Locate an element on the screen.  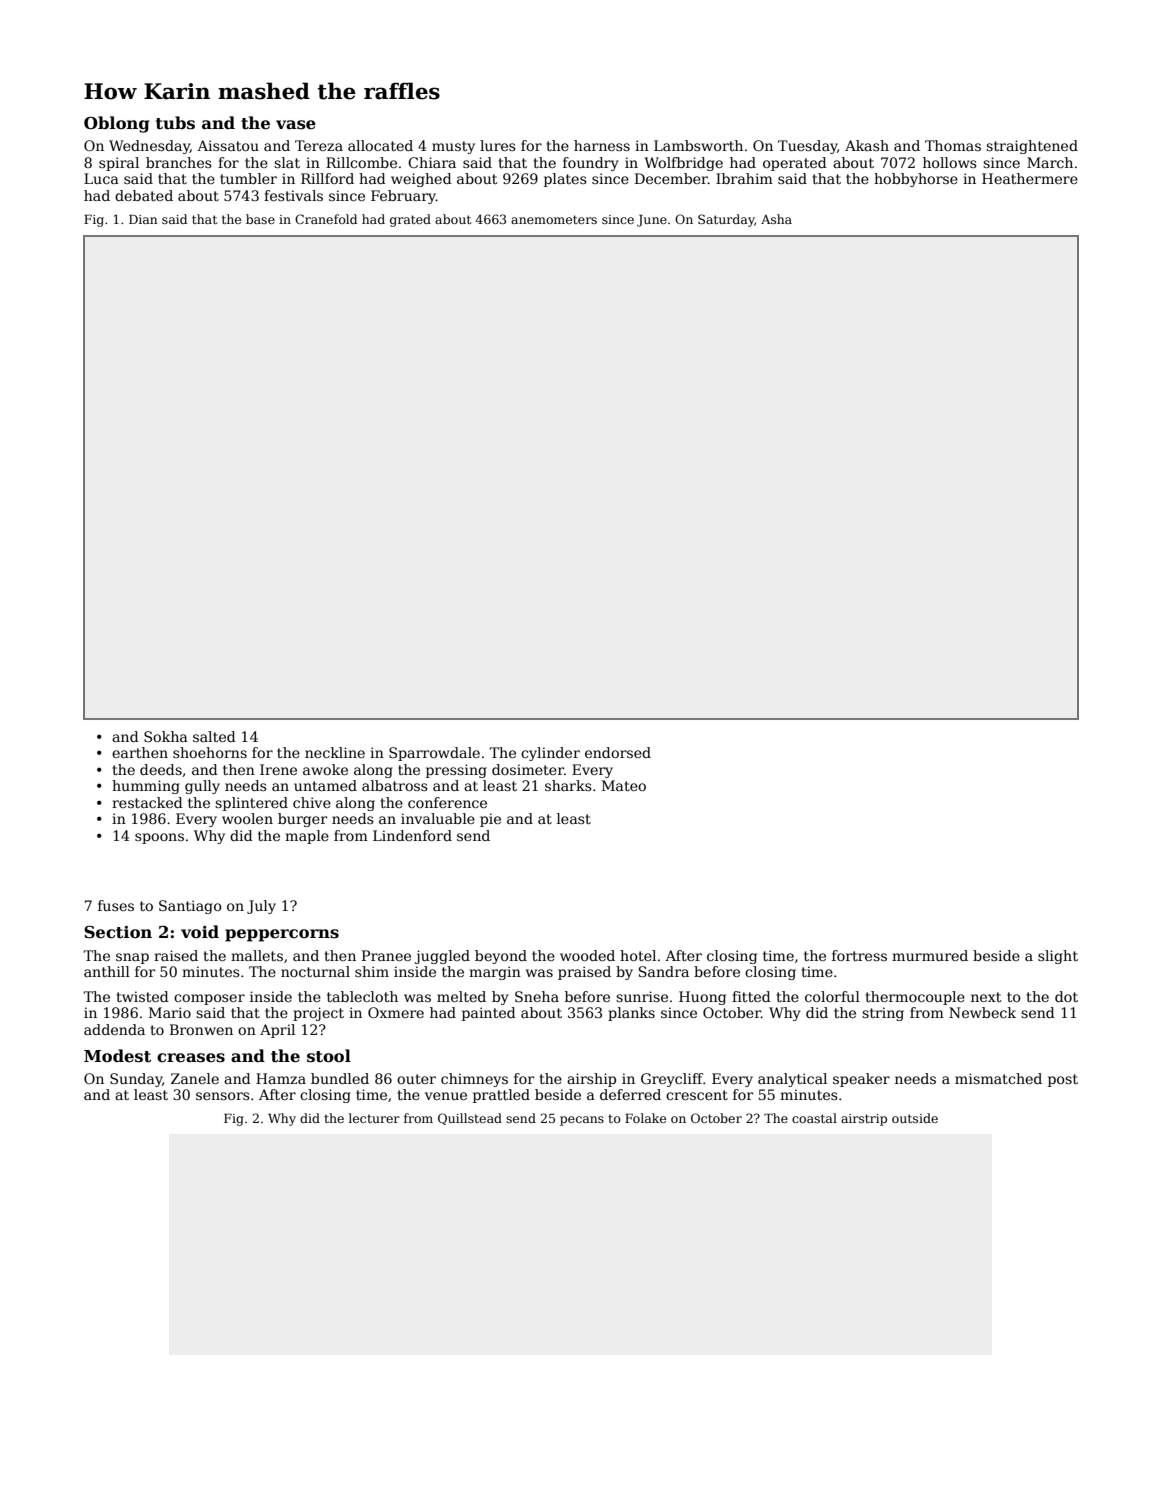
Lambsworth is located at coordinates (698, 145).
